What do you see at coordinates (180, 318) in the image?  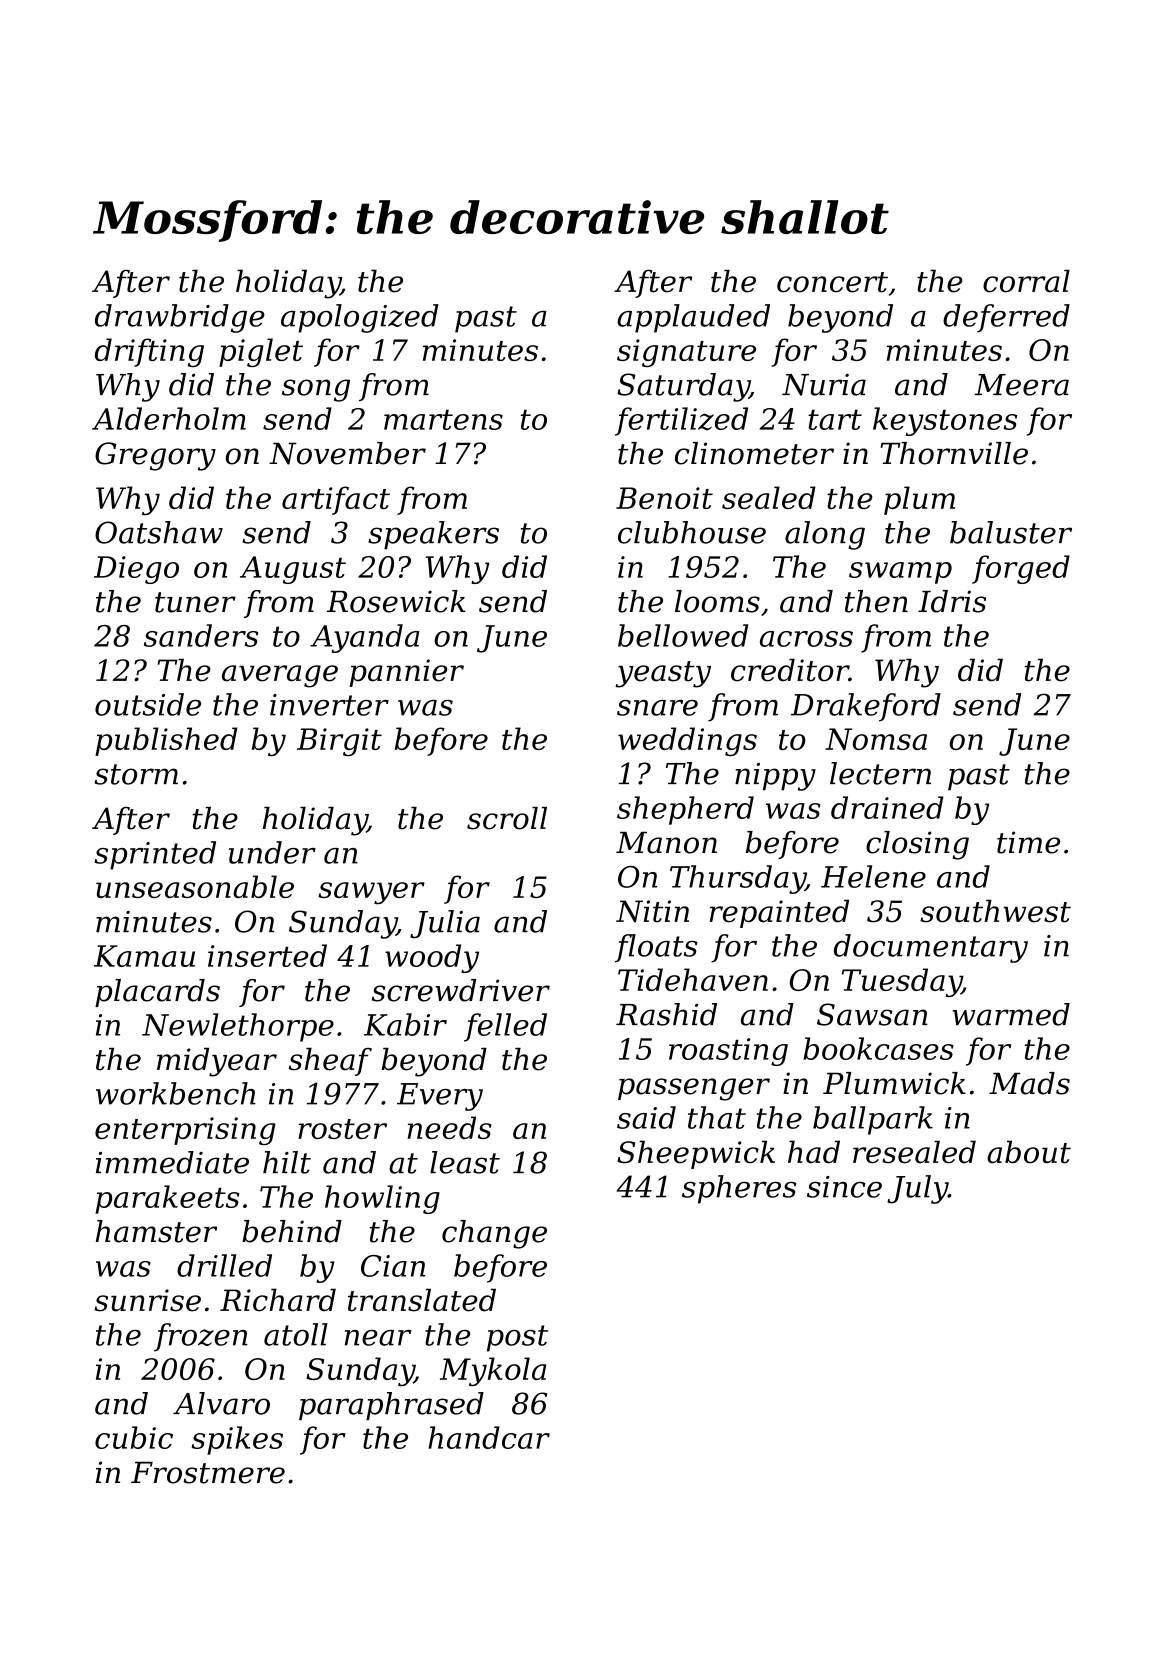 I see `drawbridge` at bounding box center [180, 318].
